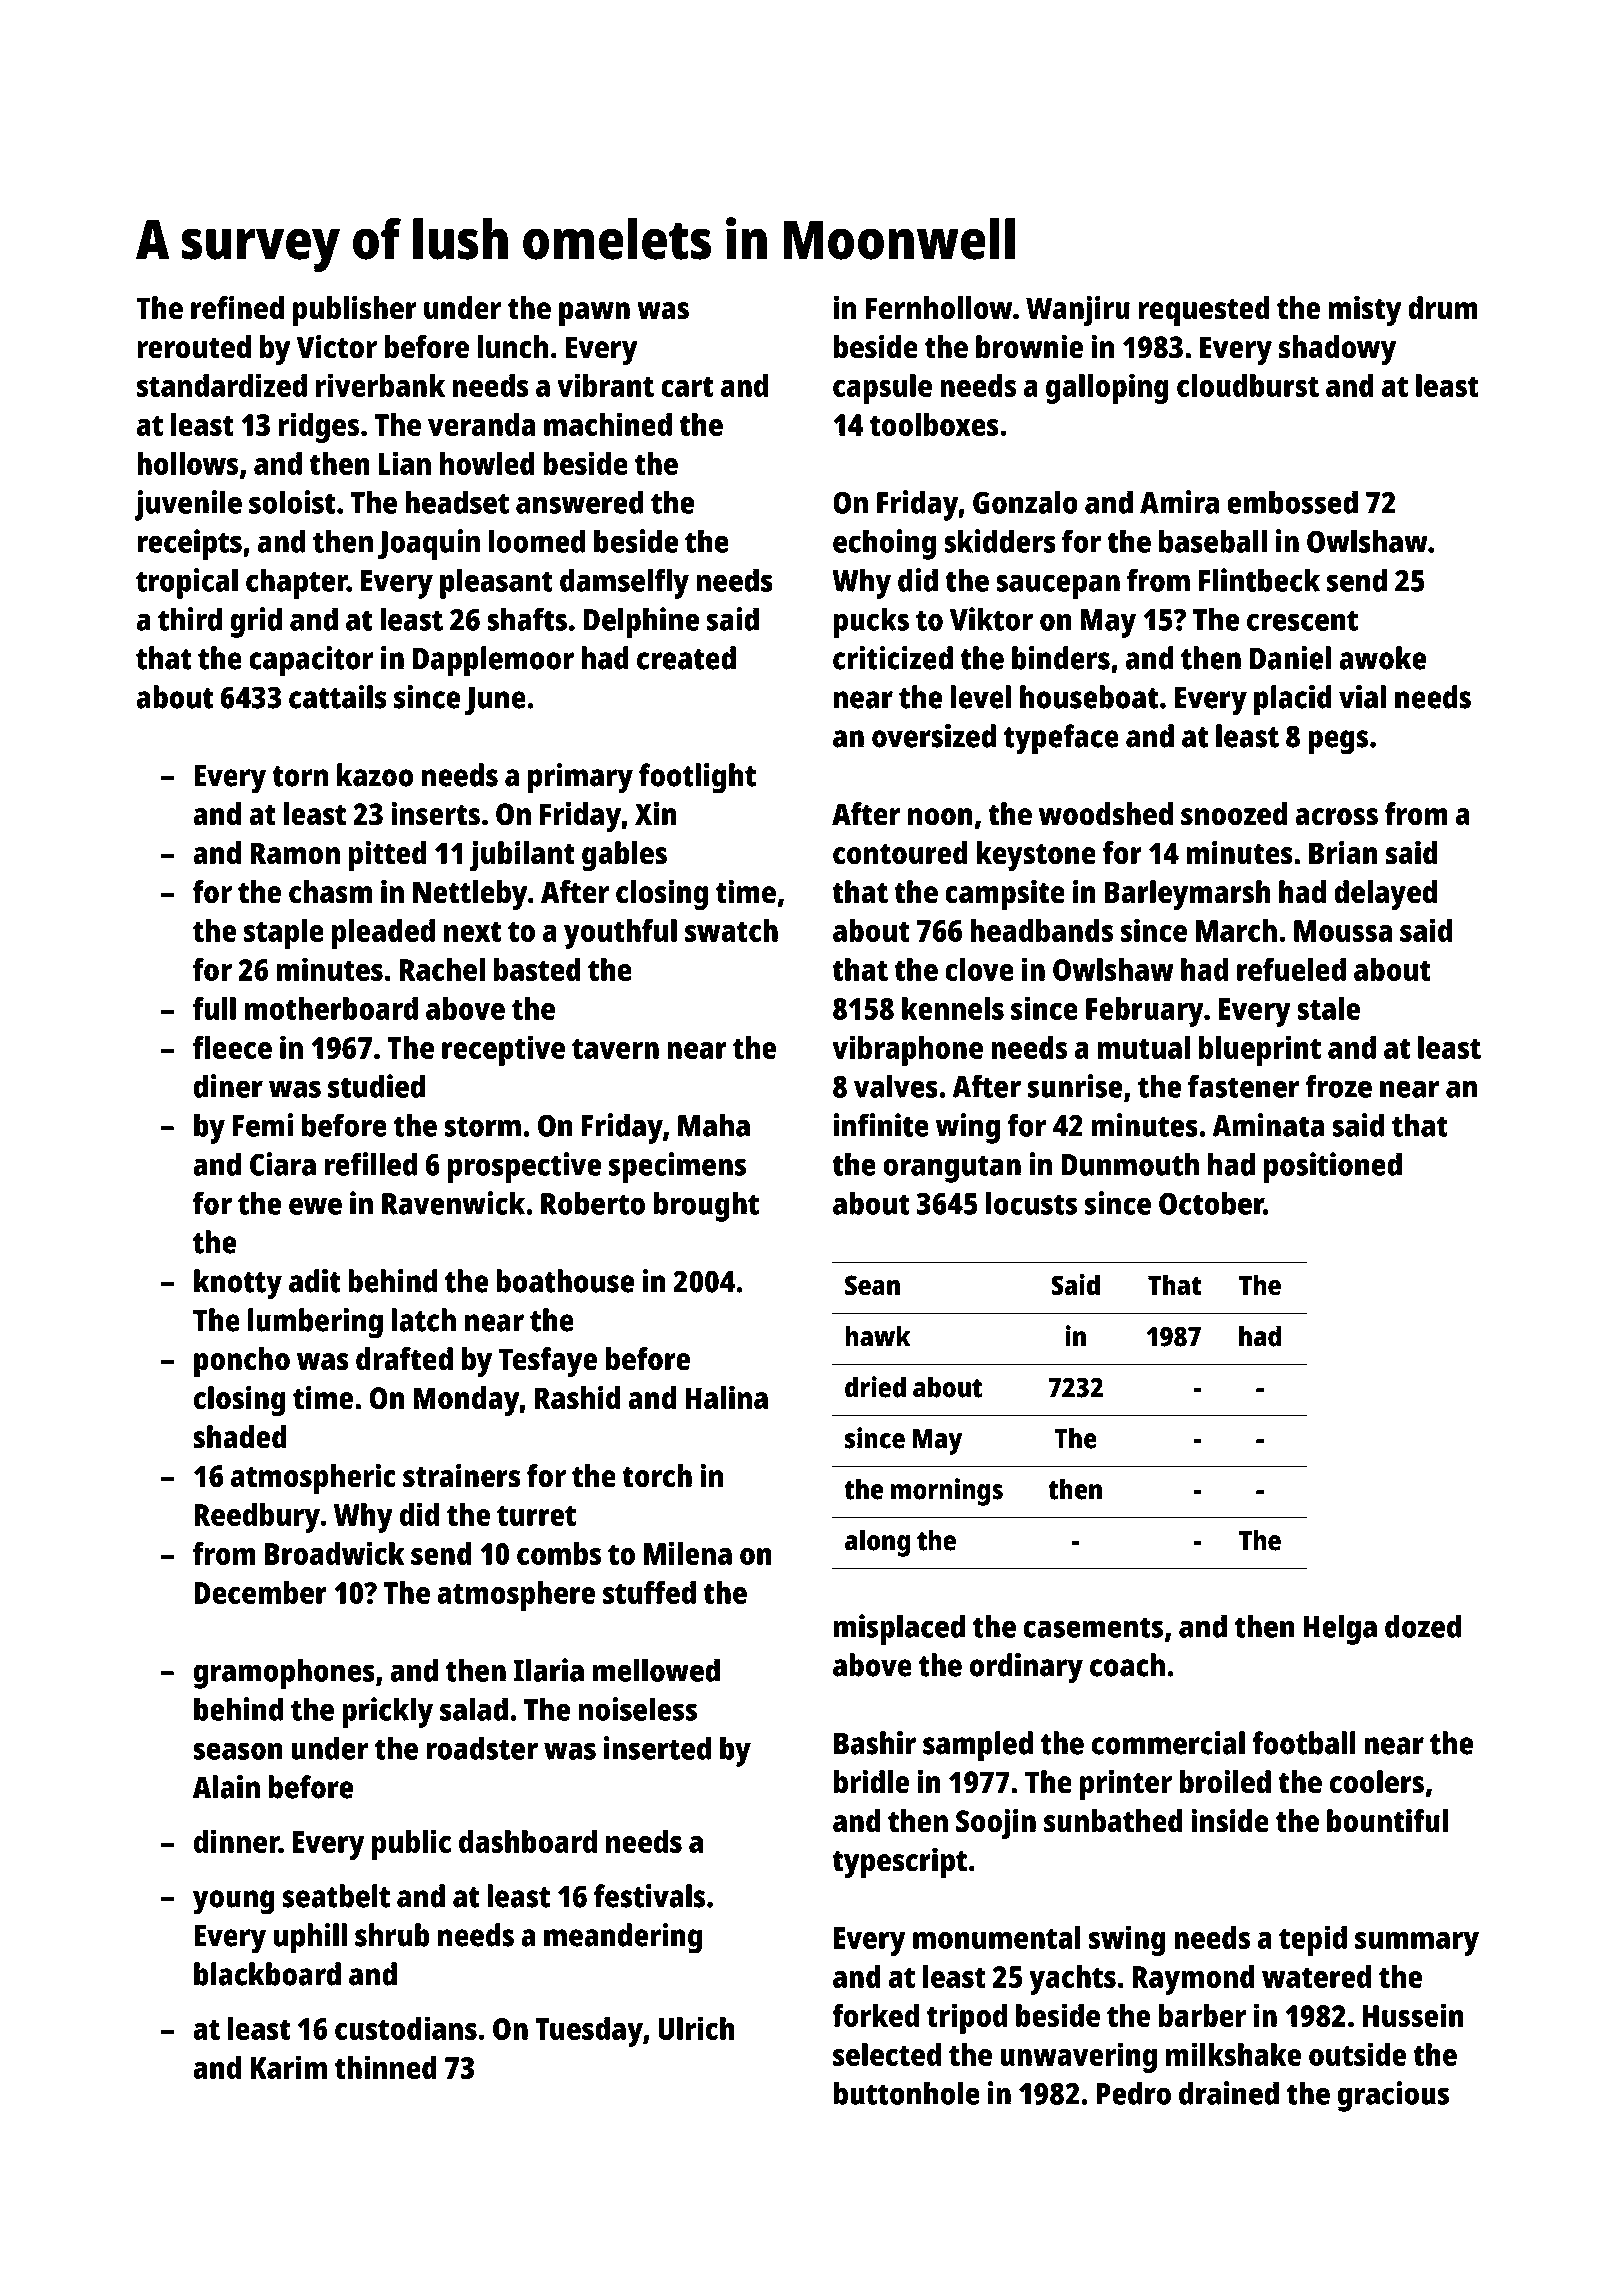  What do you see at coordinates (392, 1935) in the image?
I see `shrub` at bounding box center [392, 1935].
